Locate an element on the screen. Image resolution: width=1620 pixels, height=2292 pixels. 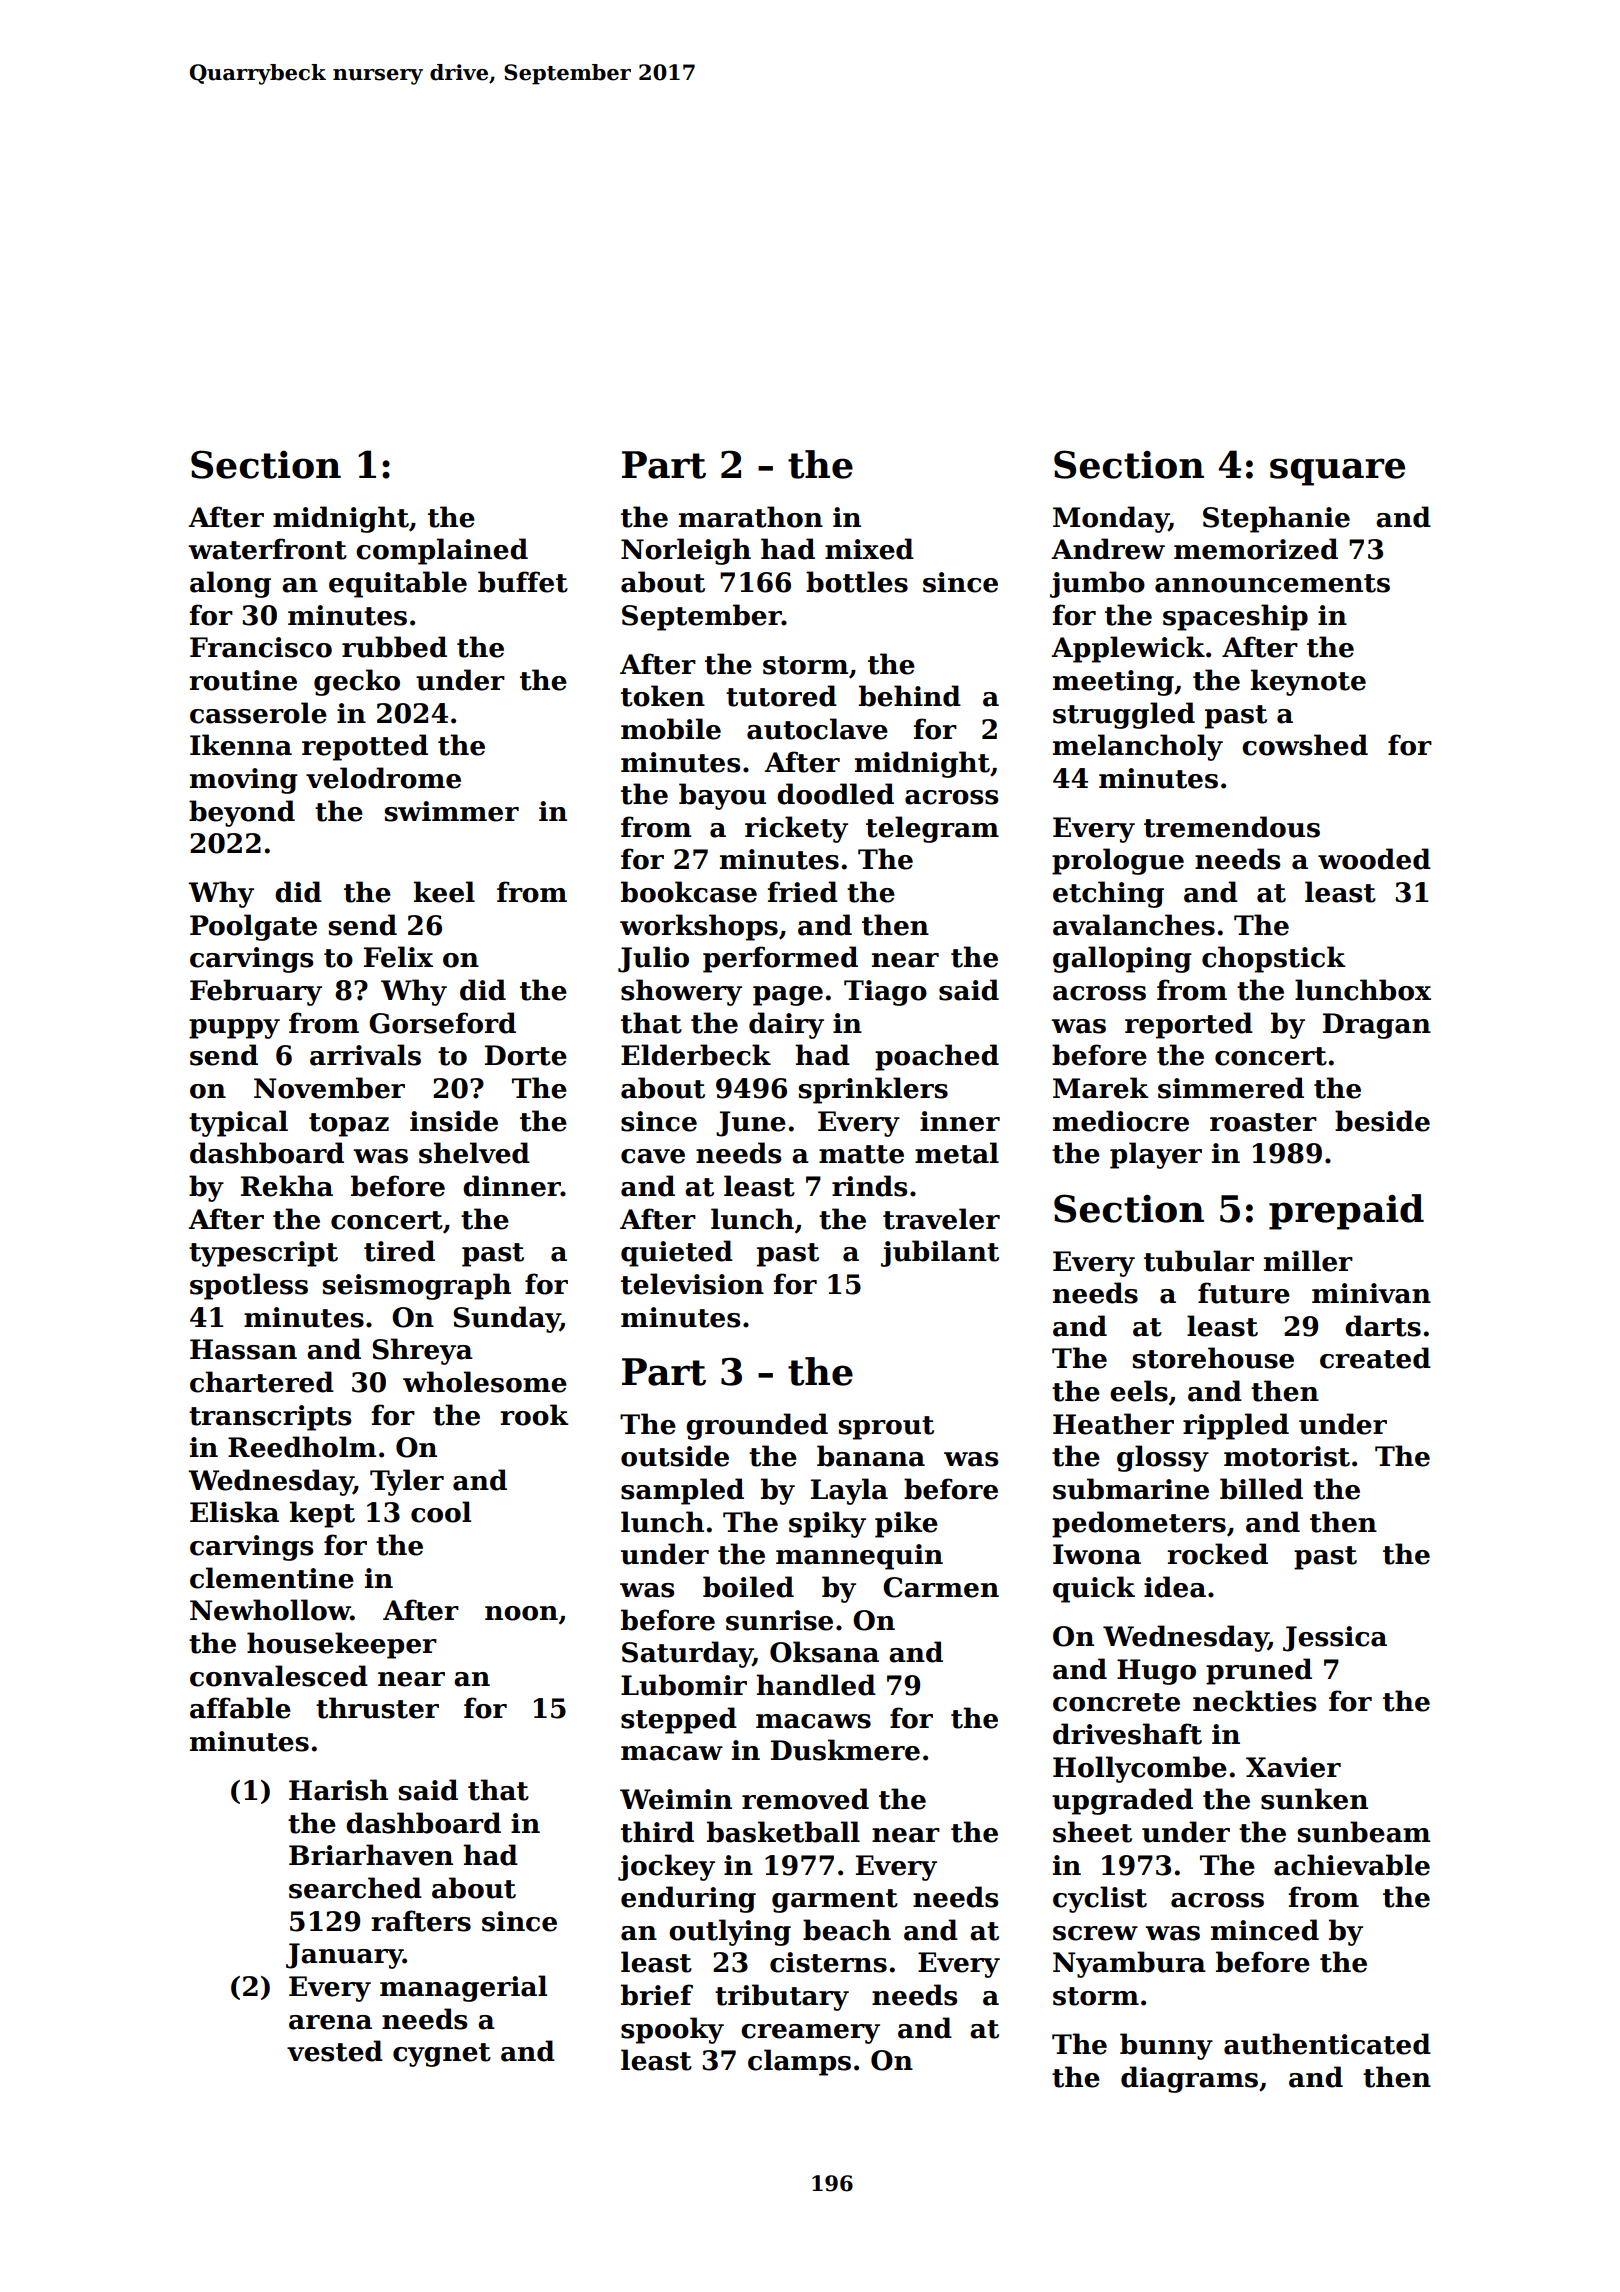
Saturday is located at coordinates (687, 1654).
